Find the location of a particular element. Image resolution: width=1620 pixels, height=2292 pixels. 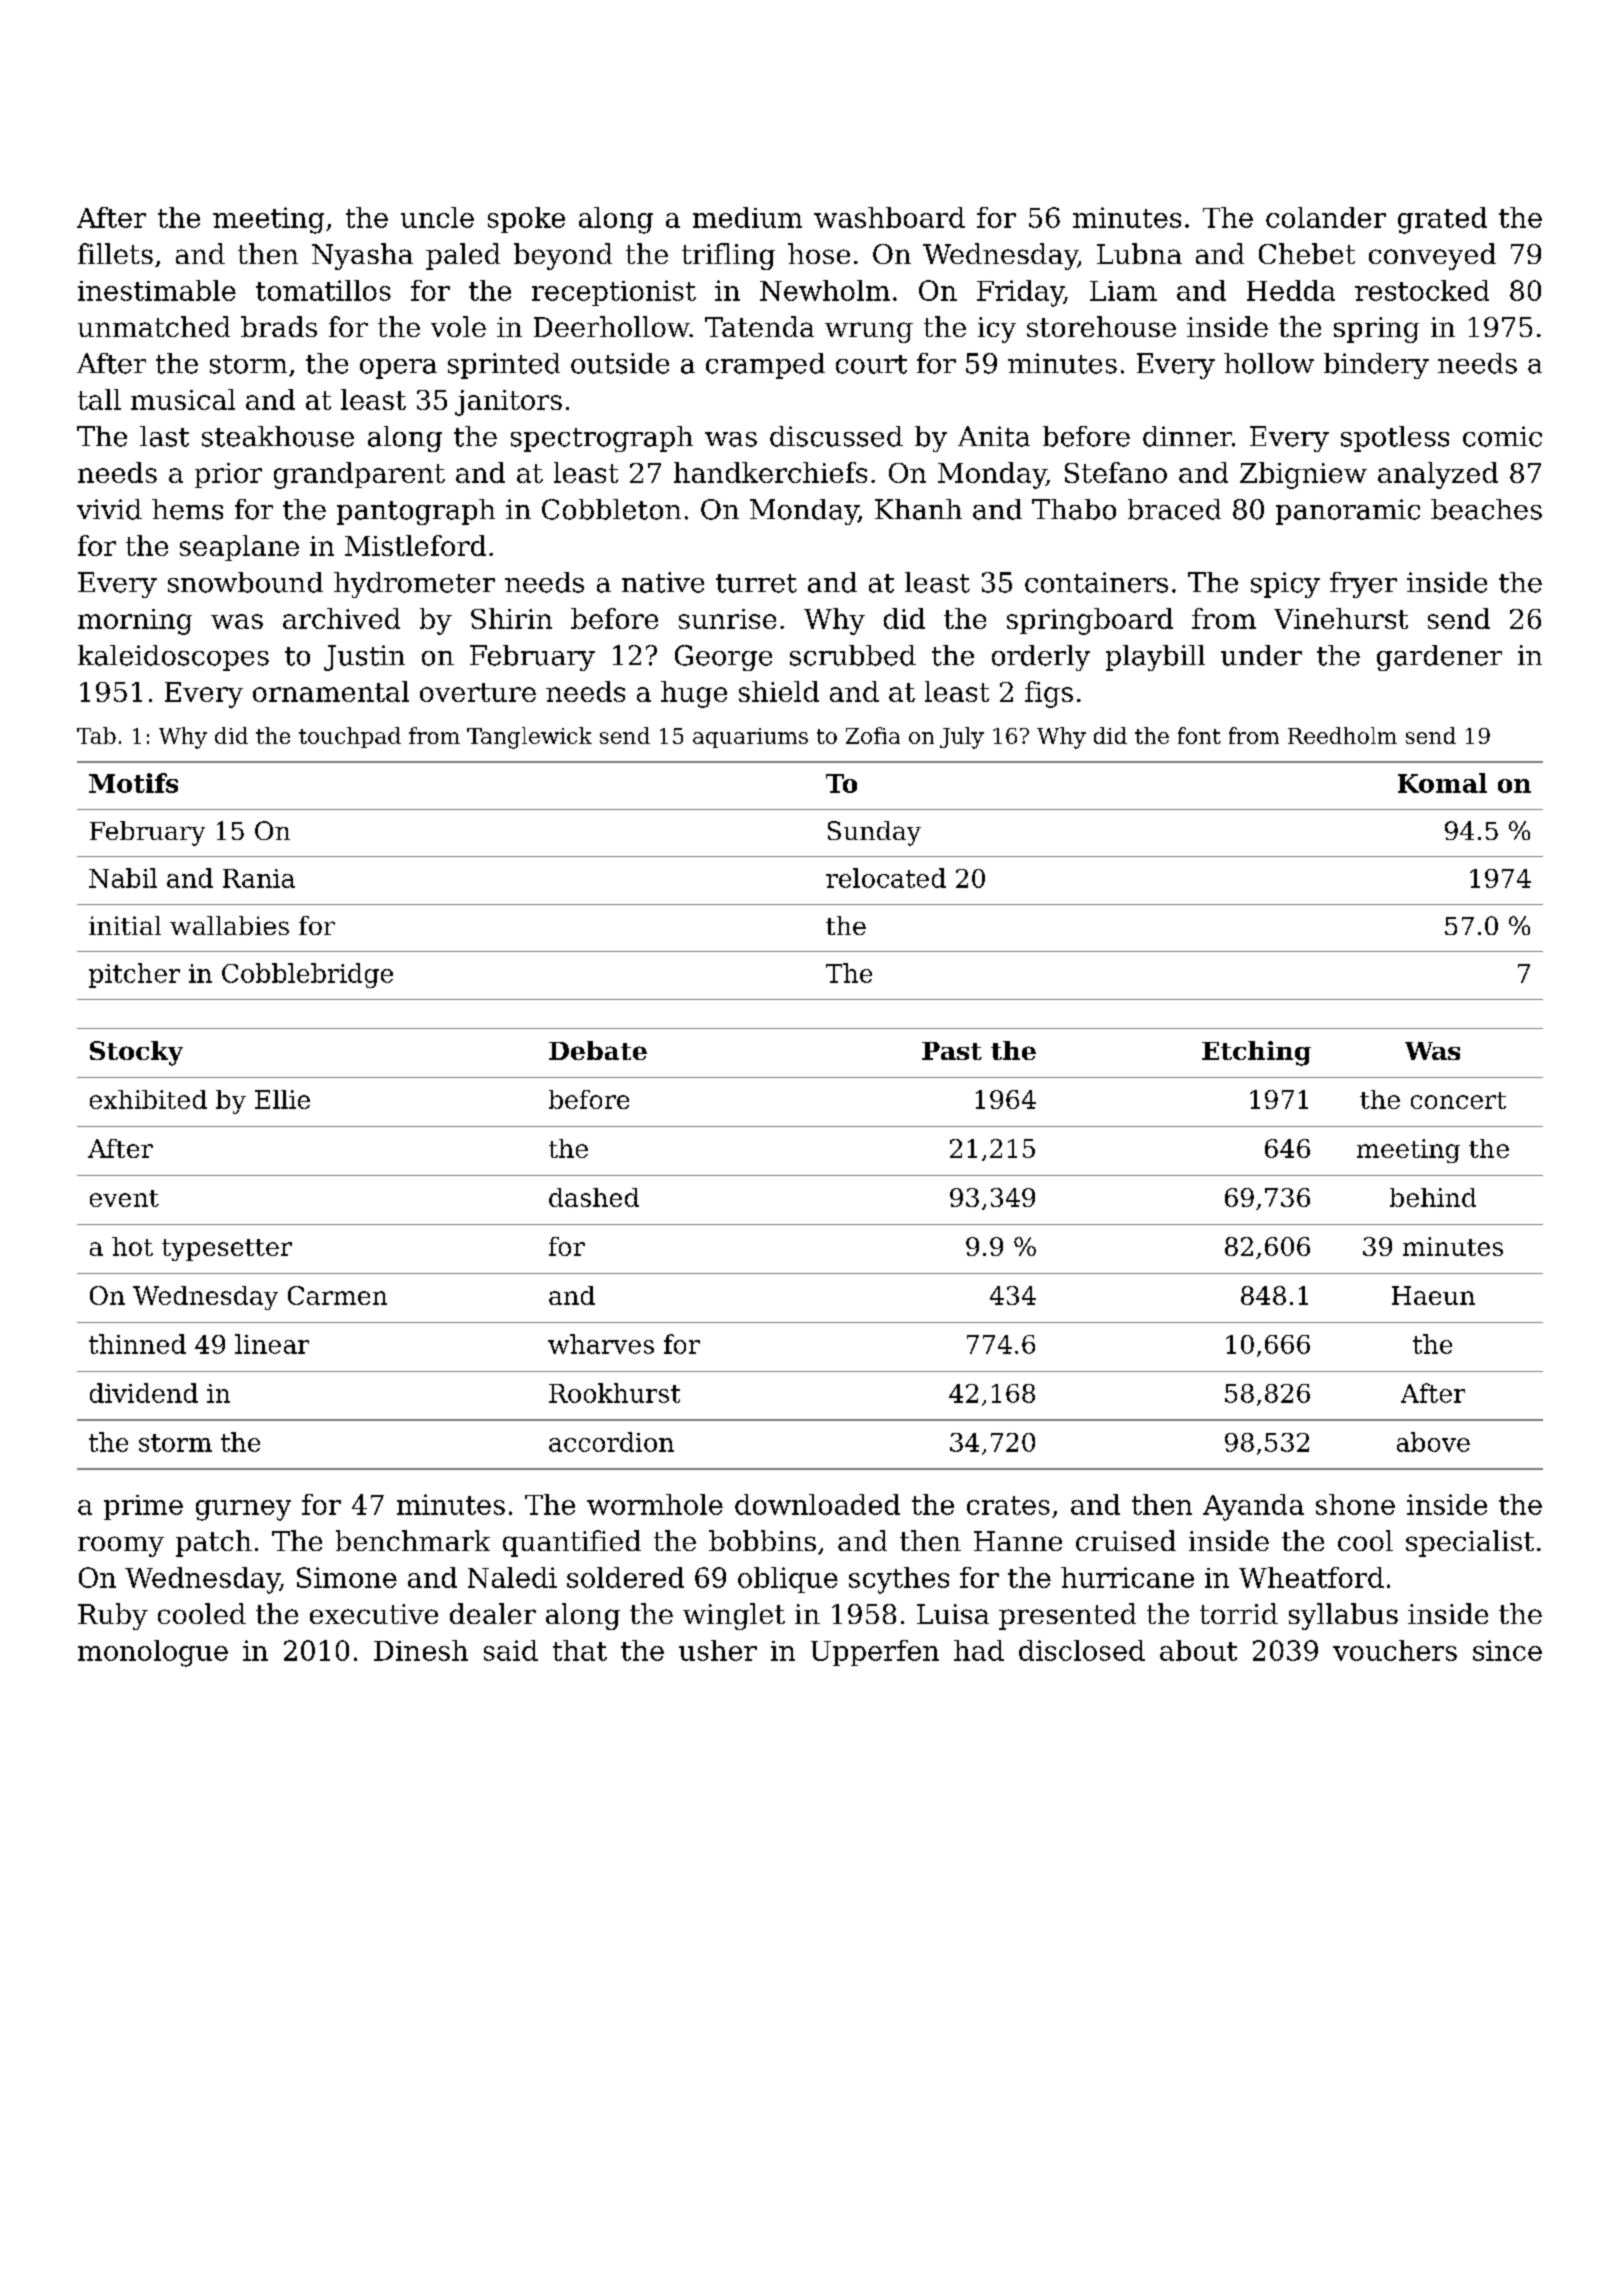

fillets is located at coordinates (115, 253).
